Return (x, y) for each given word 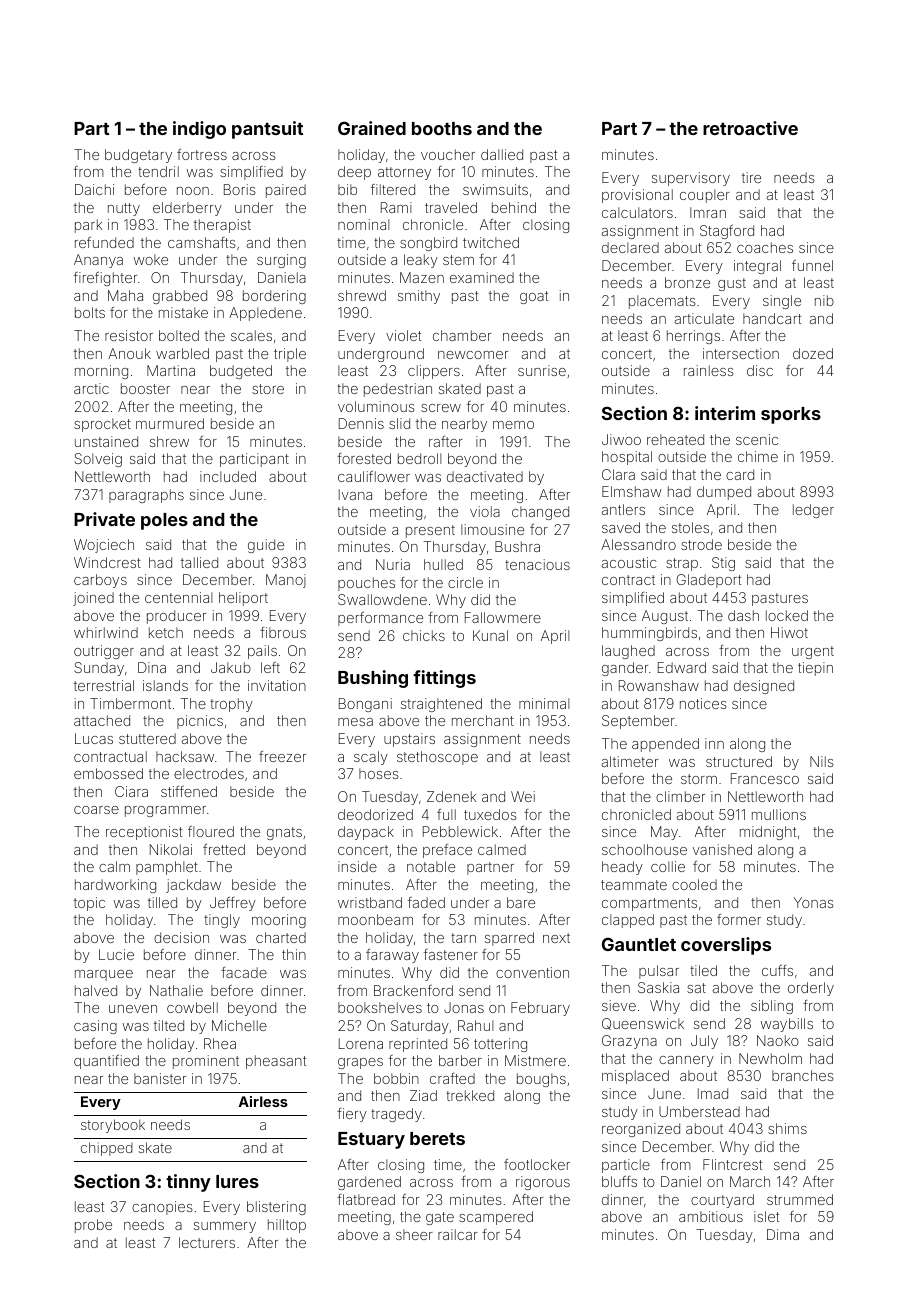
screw (441, 408)
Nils (822, 761)
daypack (366, 833)
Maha (125, 295)
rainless (709, 370)
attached (102, 720)
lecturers (207, 1242)
